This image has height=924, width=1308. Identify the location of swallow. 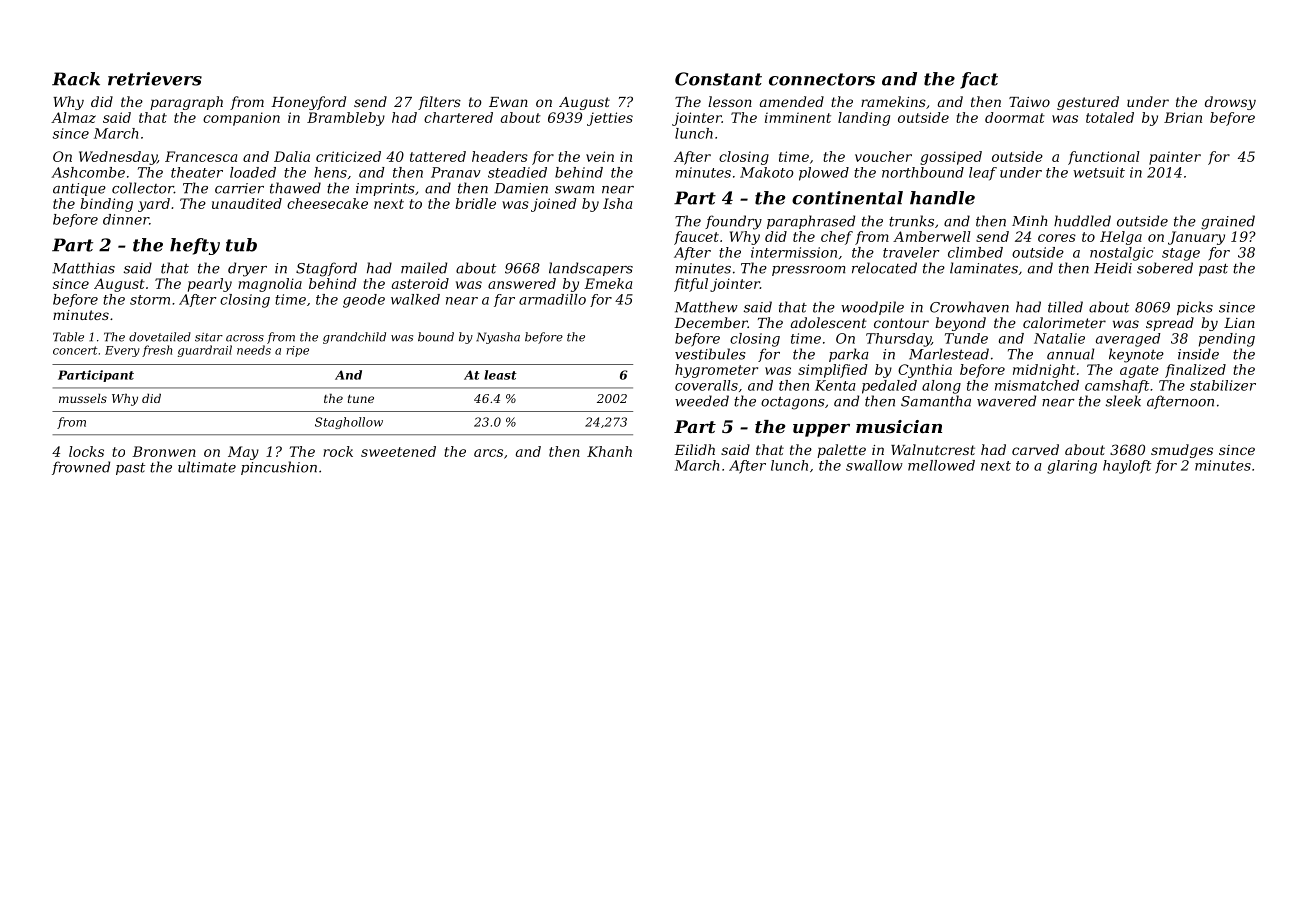
(874, 465).
